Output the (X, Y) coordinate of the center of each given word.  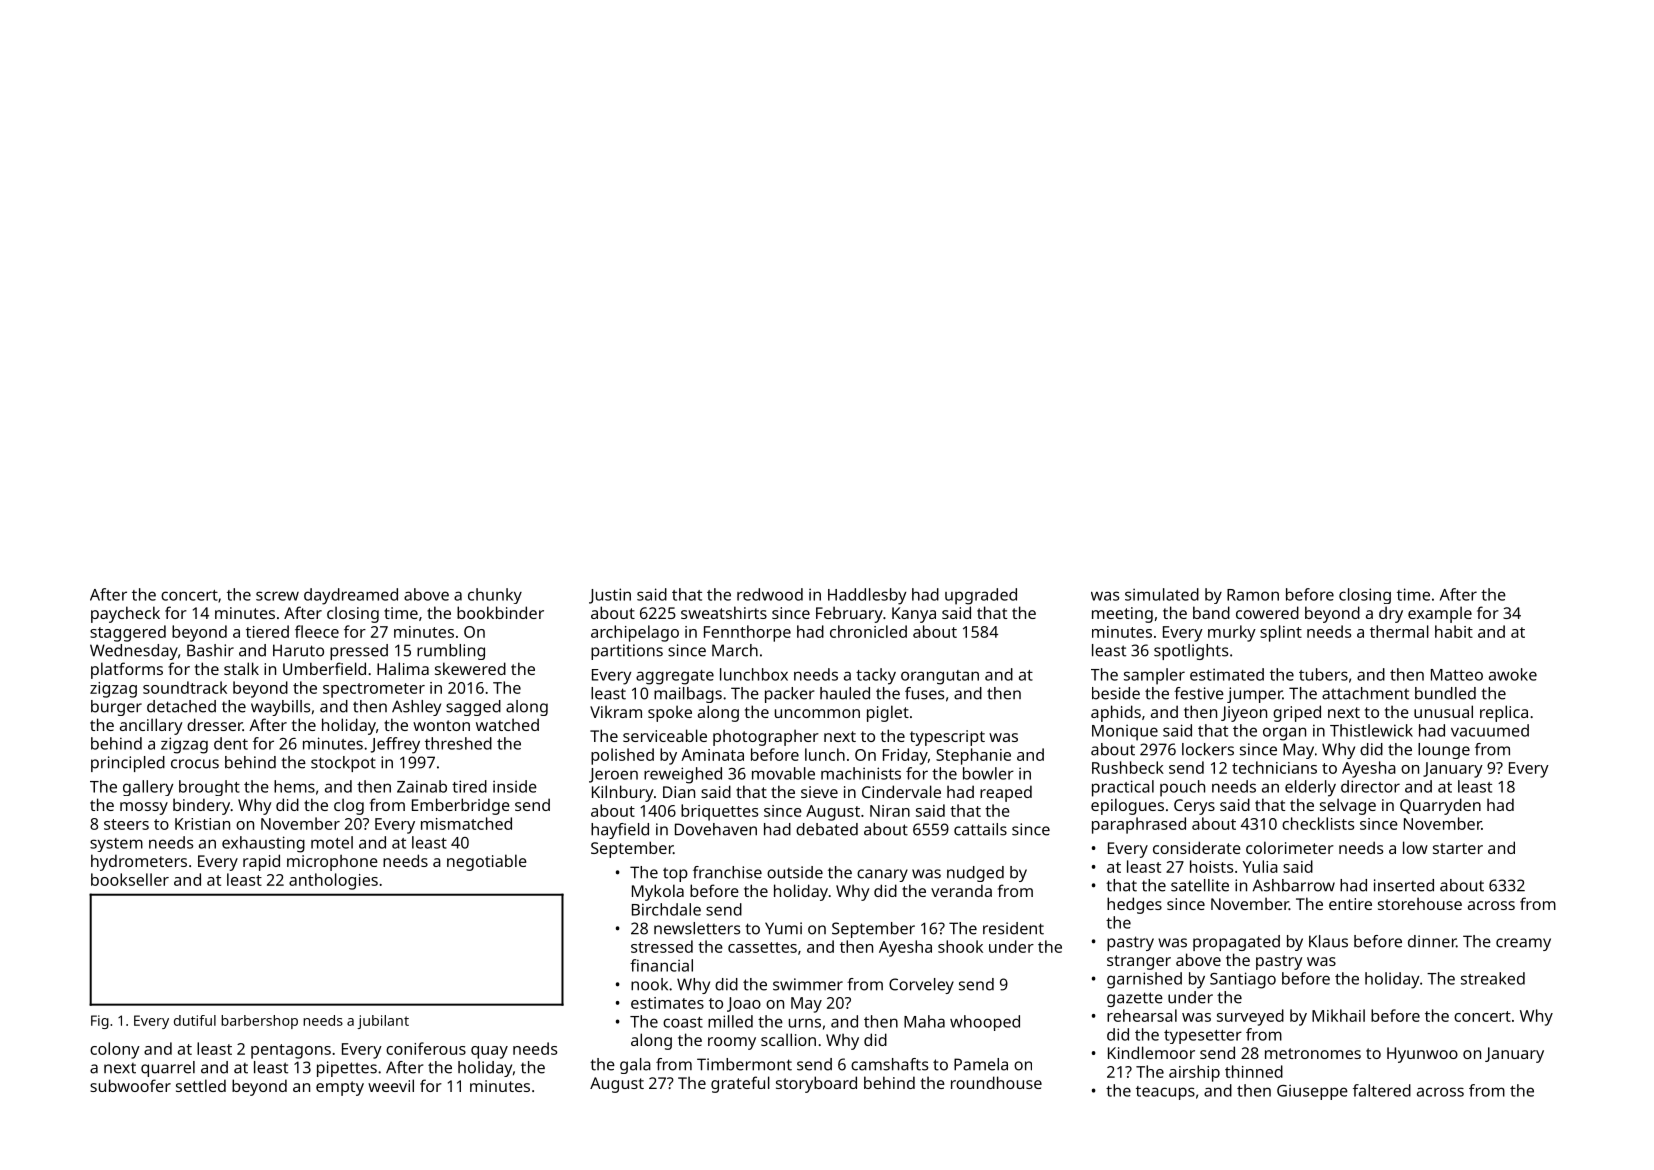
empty (340, 1088)
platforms (127, 670)
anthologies (333, 881)
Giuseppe (1312, 1092)
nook (649, 984)
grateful (740, 1084)
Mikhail (1338, 1015)
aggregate (675, 677)
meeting (1122, 615)
